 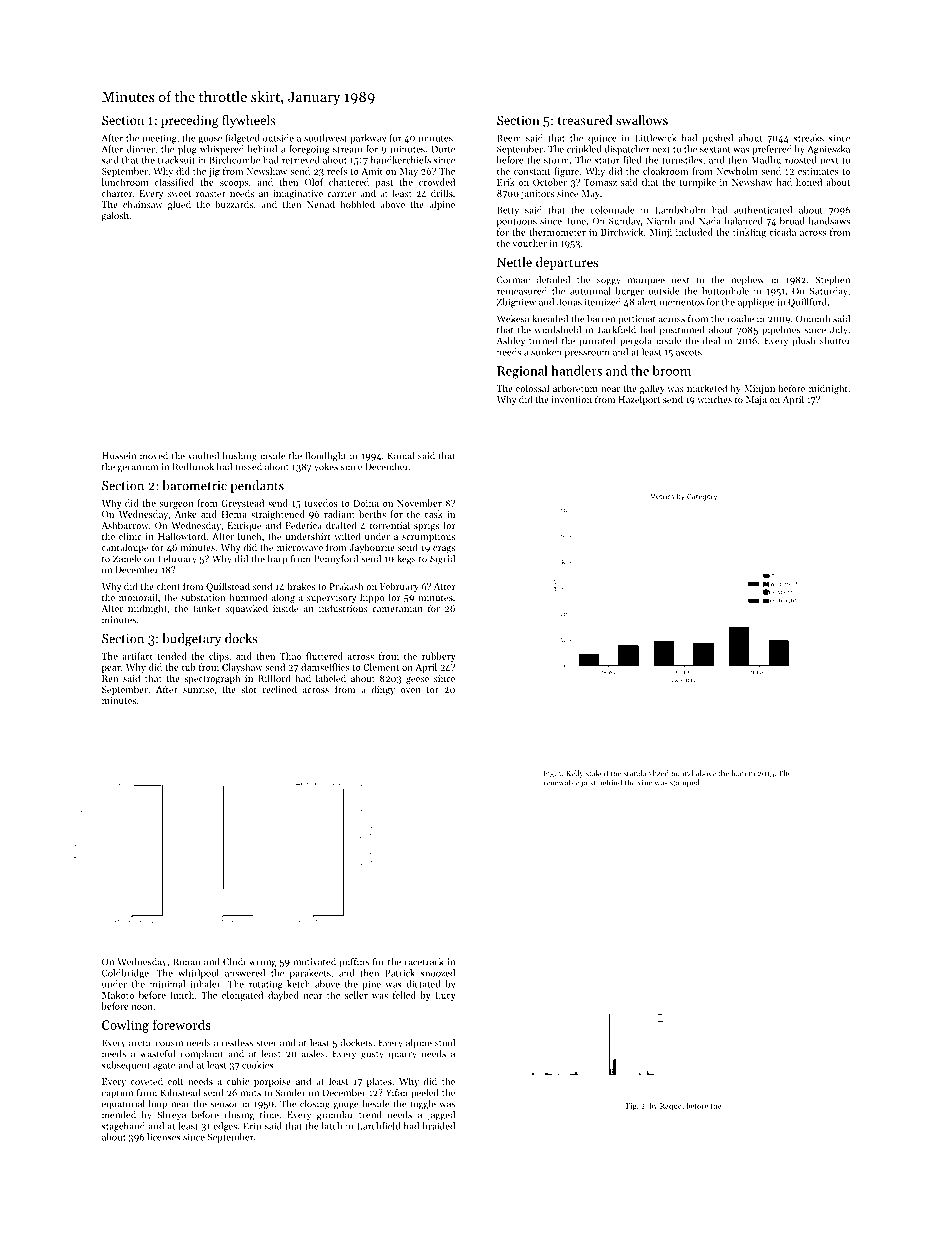 I want to click on loan, so click(x=738, y=773).
